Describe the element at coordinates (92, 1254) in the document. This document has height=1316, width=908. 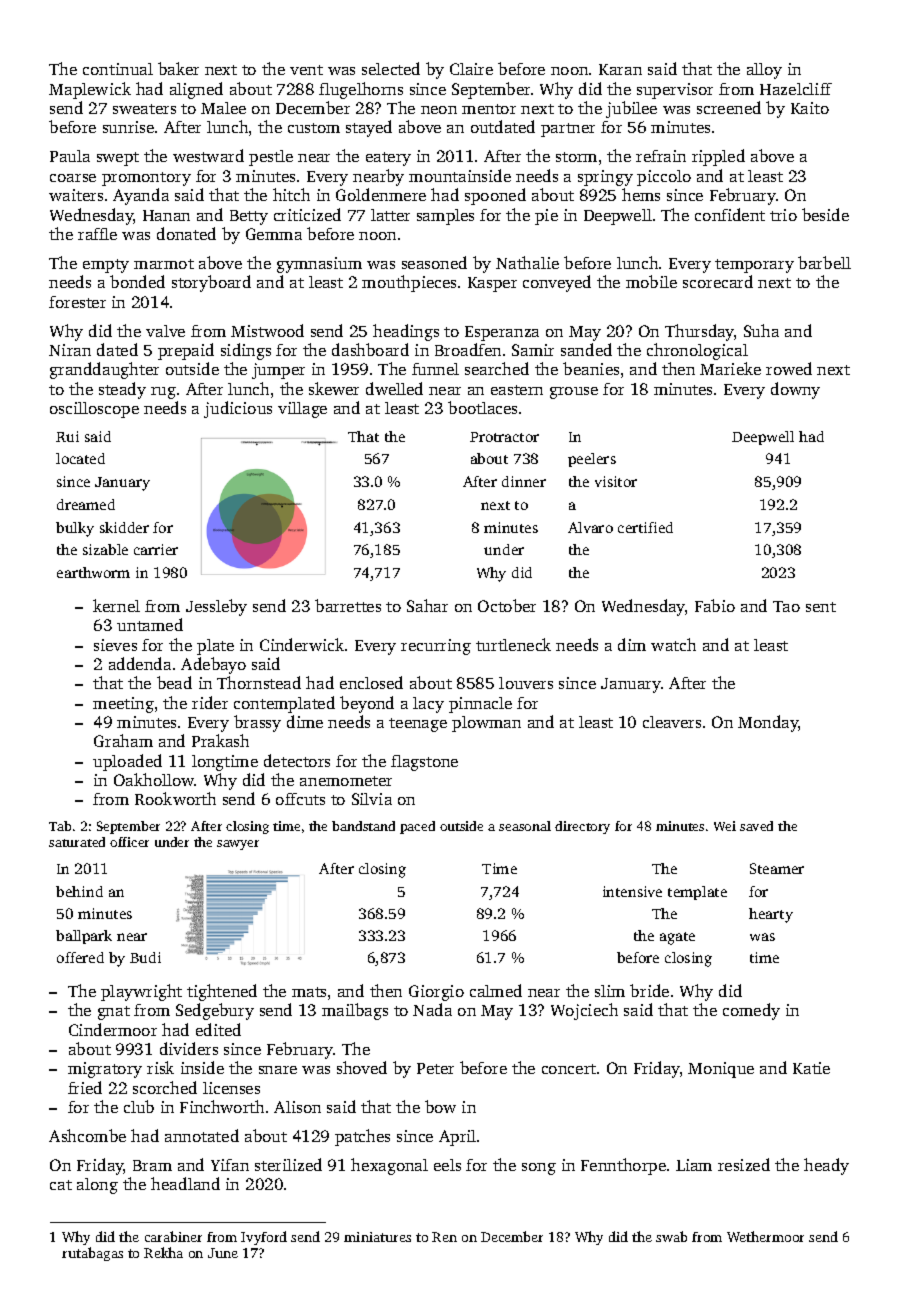
I see `rutabagas` at that location.
